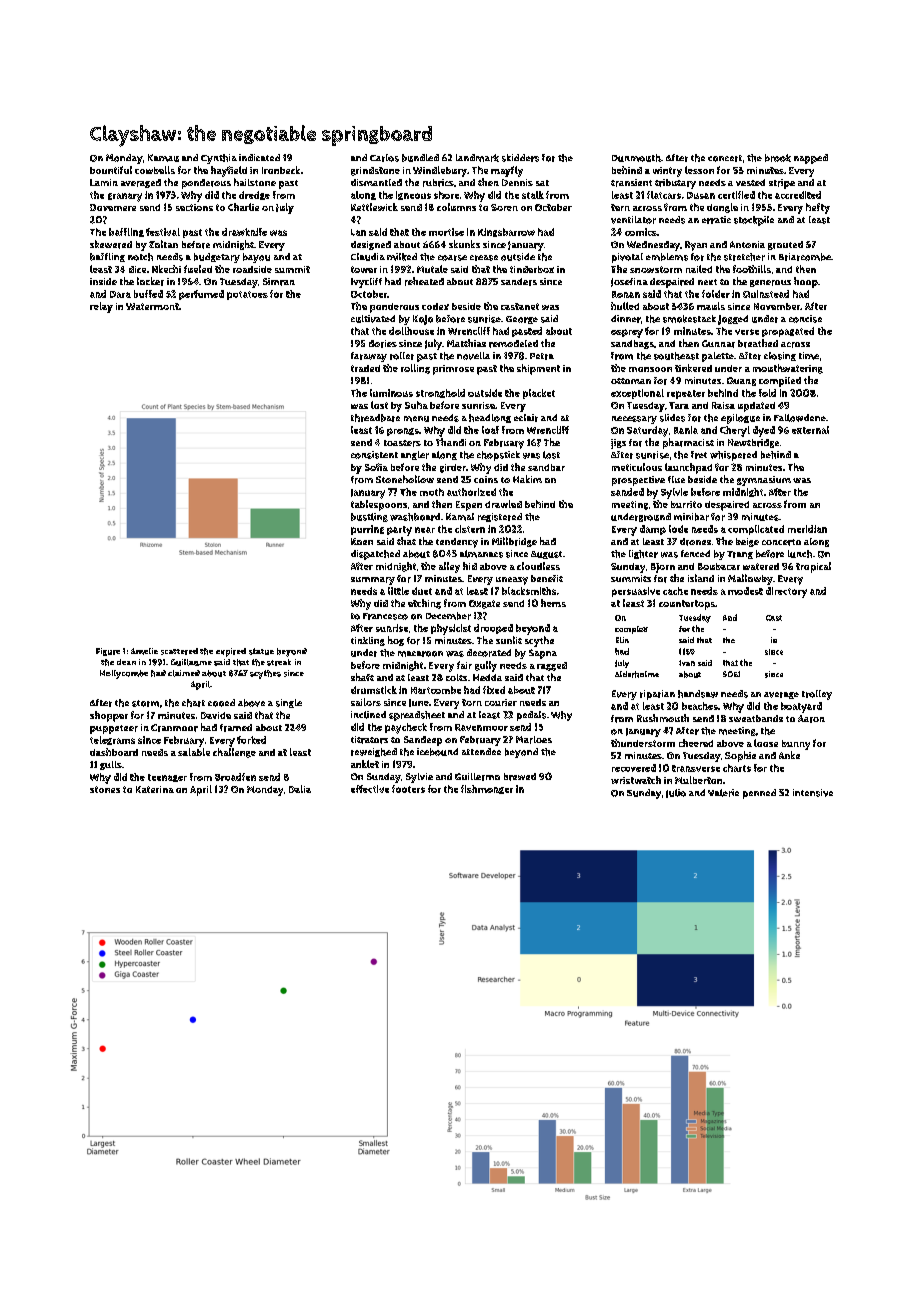 This screenshot has width=924, height=1308. I want to click on cache, so click(675, 591).
